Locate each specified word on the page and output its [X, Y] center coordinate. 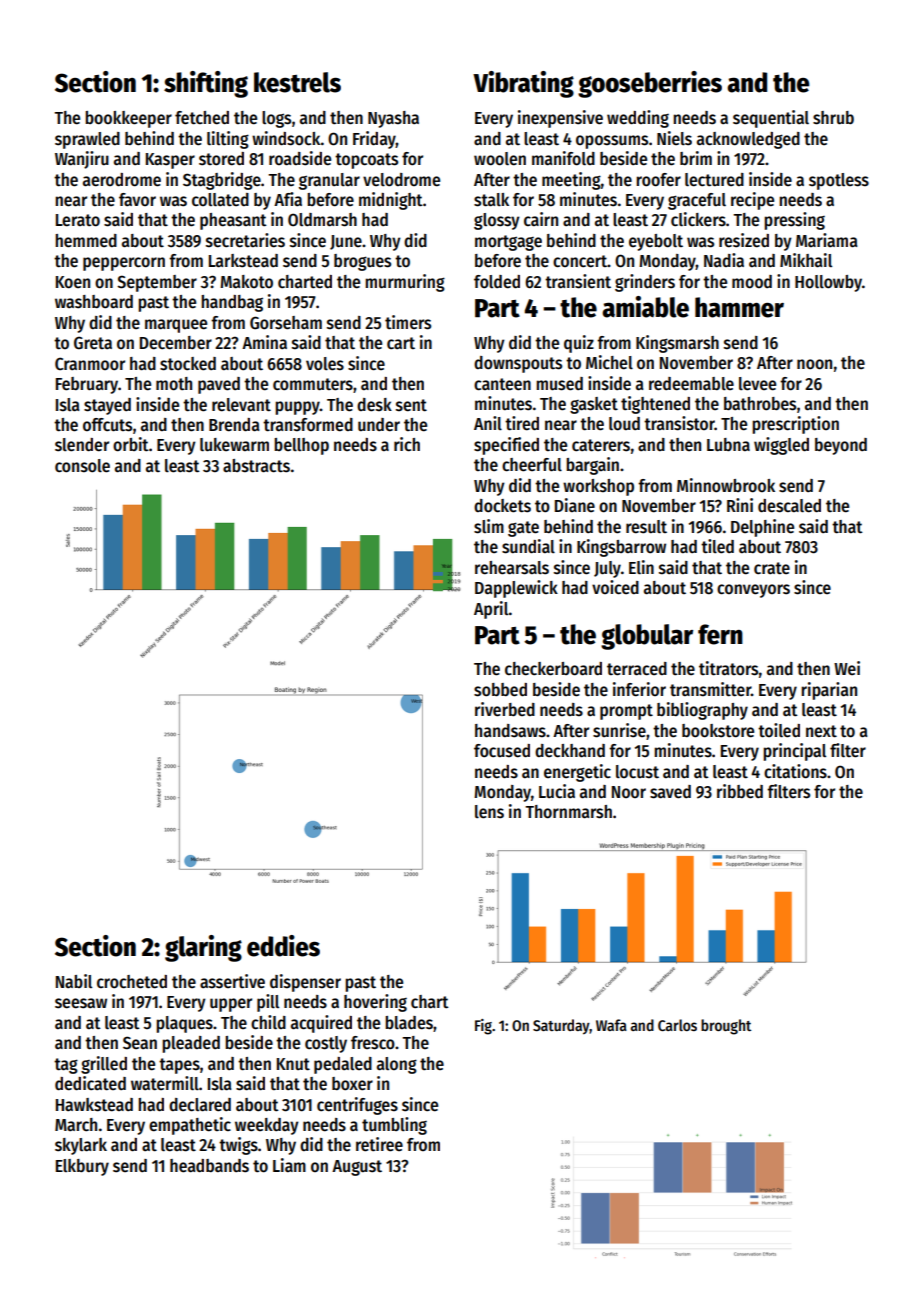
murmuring [405, 283]
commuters [313, 384]
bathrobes [760, 404]
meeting [571, 181]
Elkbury [82, 1167]
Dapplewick [516, 589]
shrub [833, 118]
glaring [203, 948]
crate [772, 568]
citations [795, 771]
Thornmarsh [568, 812]
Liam [289, 1165]
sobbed [500, 690]
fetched [202, 118]
